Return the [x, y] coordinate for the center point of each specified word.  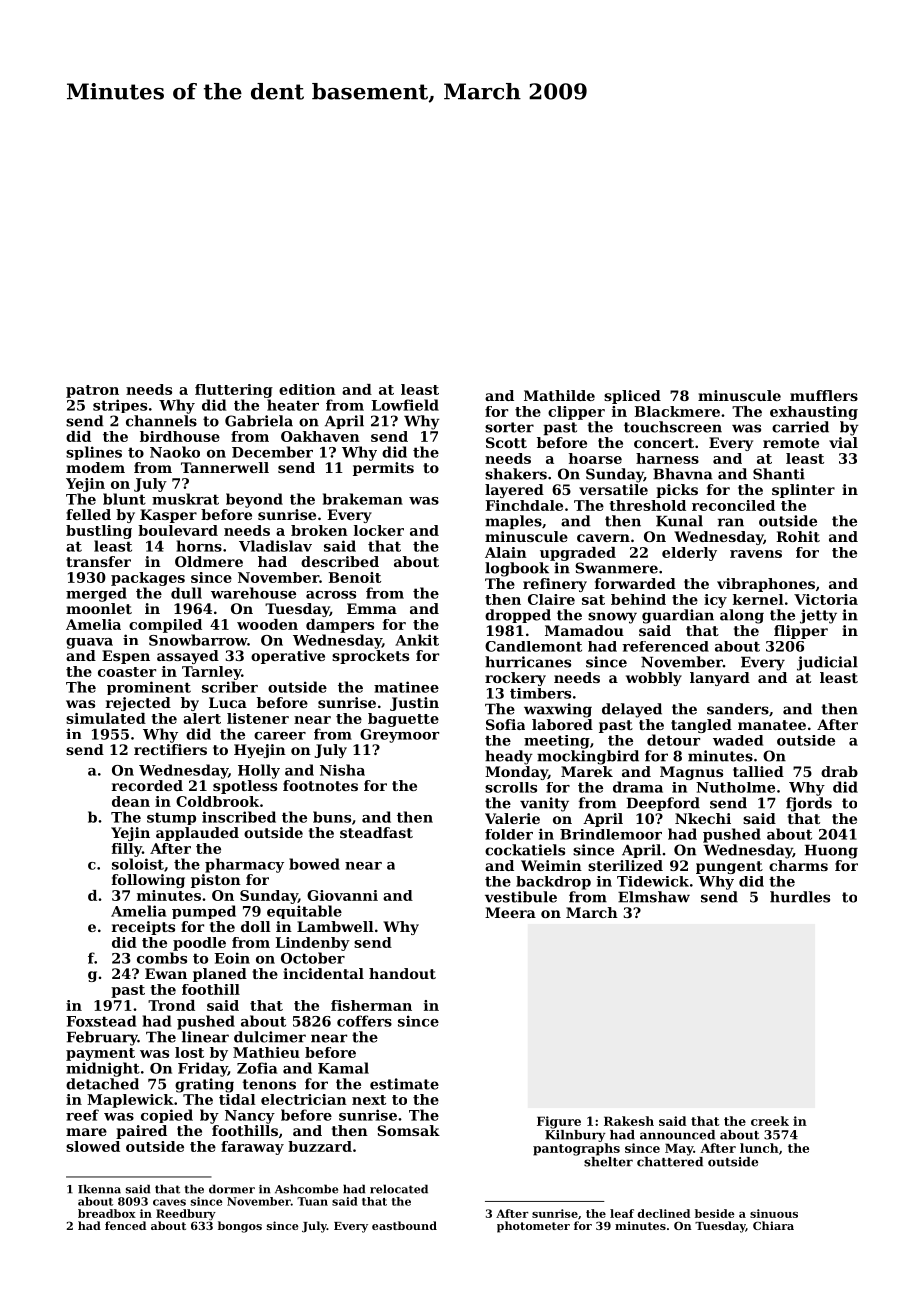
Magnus [691, 773]
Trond [171, 1005]
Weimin [551, 865]
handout [402, 973]
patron [92, 391]
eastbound [404, 1225]
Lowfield [405, 405]
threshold [647, 505]
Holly [259, 771]
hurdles [800, 897]
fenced [125, 1225]
